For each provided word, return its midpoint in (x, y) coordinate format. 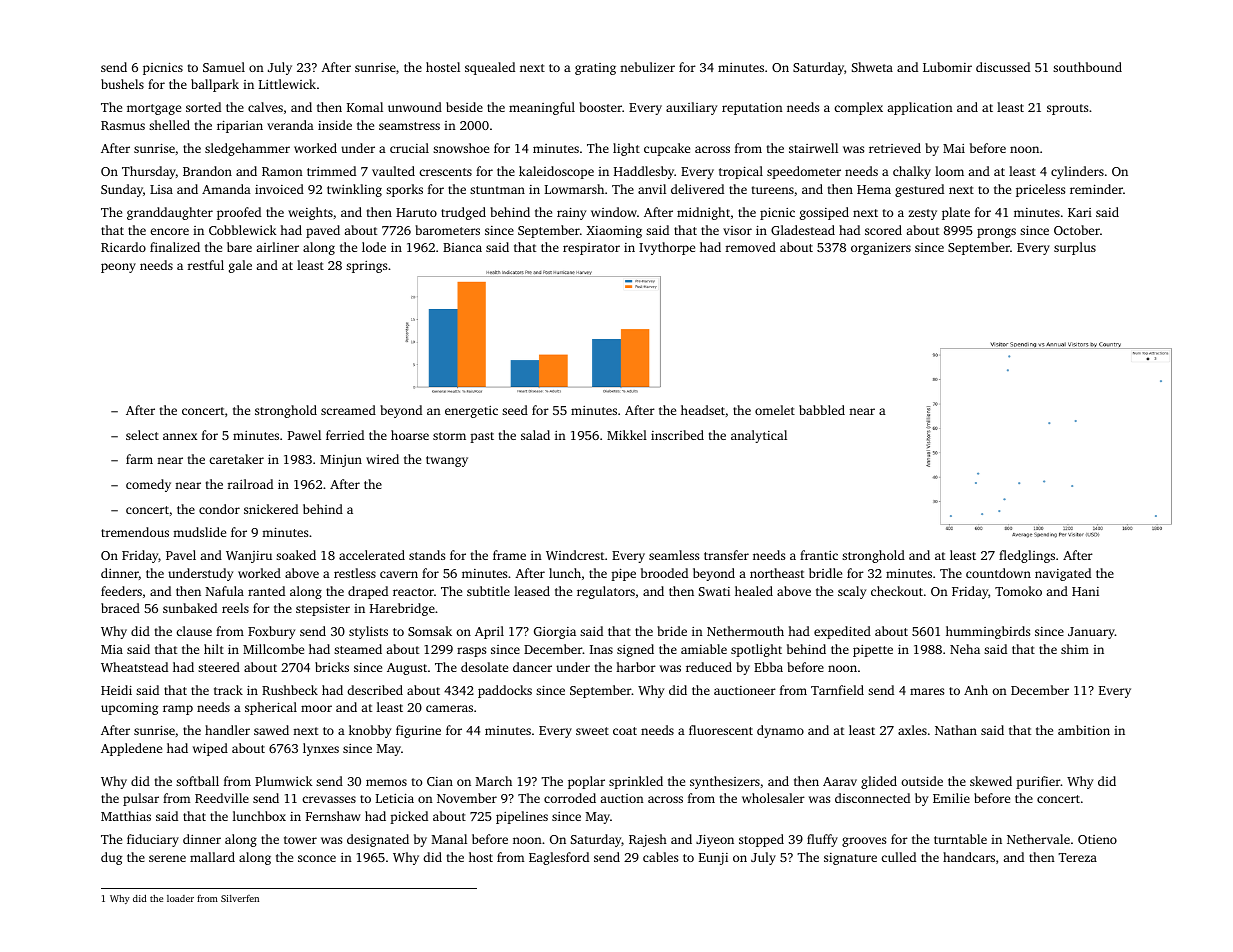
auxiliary (691, 108)
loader (180, 898)
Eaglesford (559, 858)
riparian (240, 126)
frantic (819, 555)
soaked (296, 555)
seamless (674, 555)
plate (956, 213)
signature (850, 859)
